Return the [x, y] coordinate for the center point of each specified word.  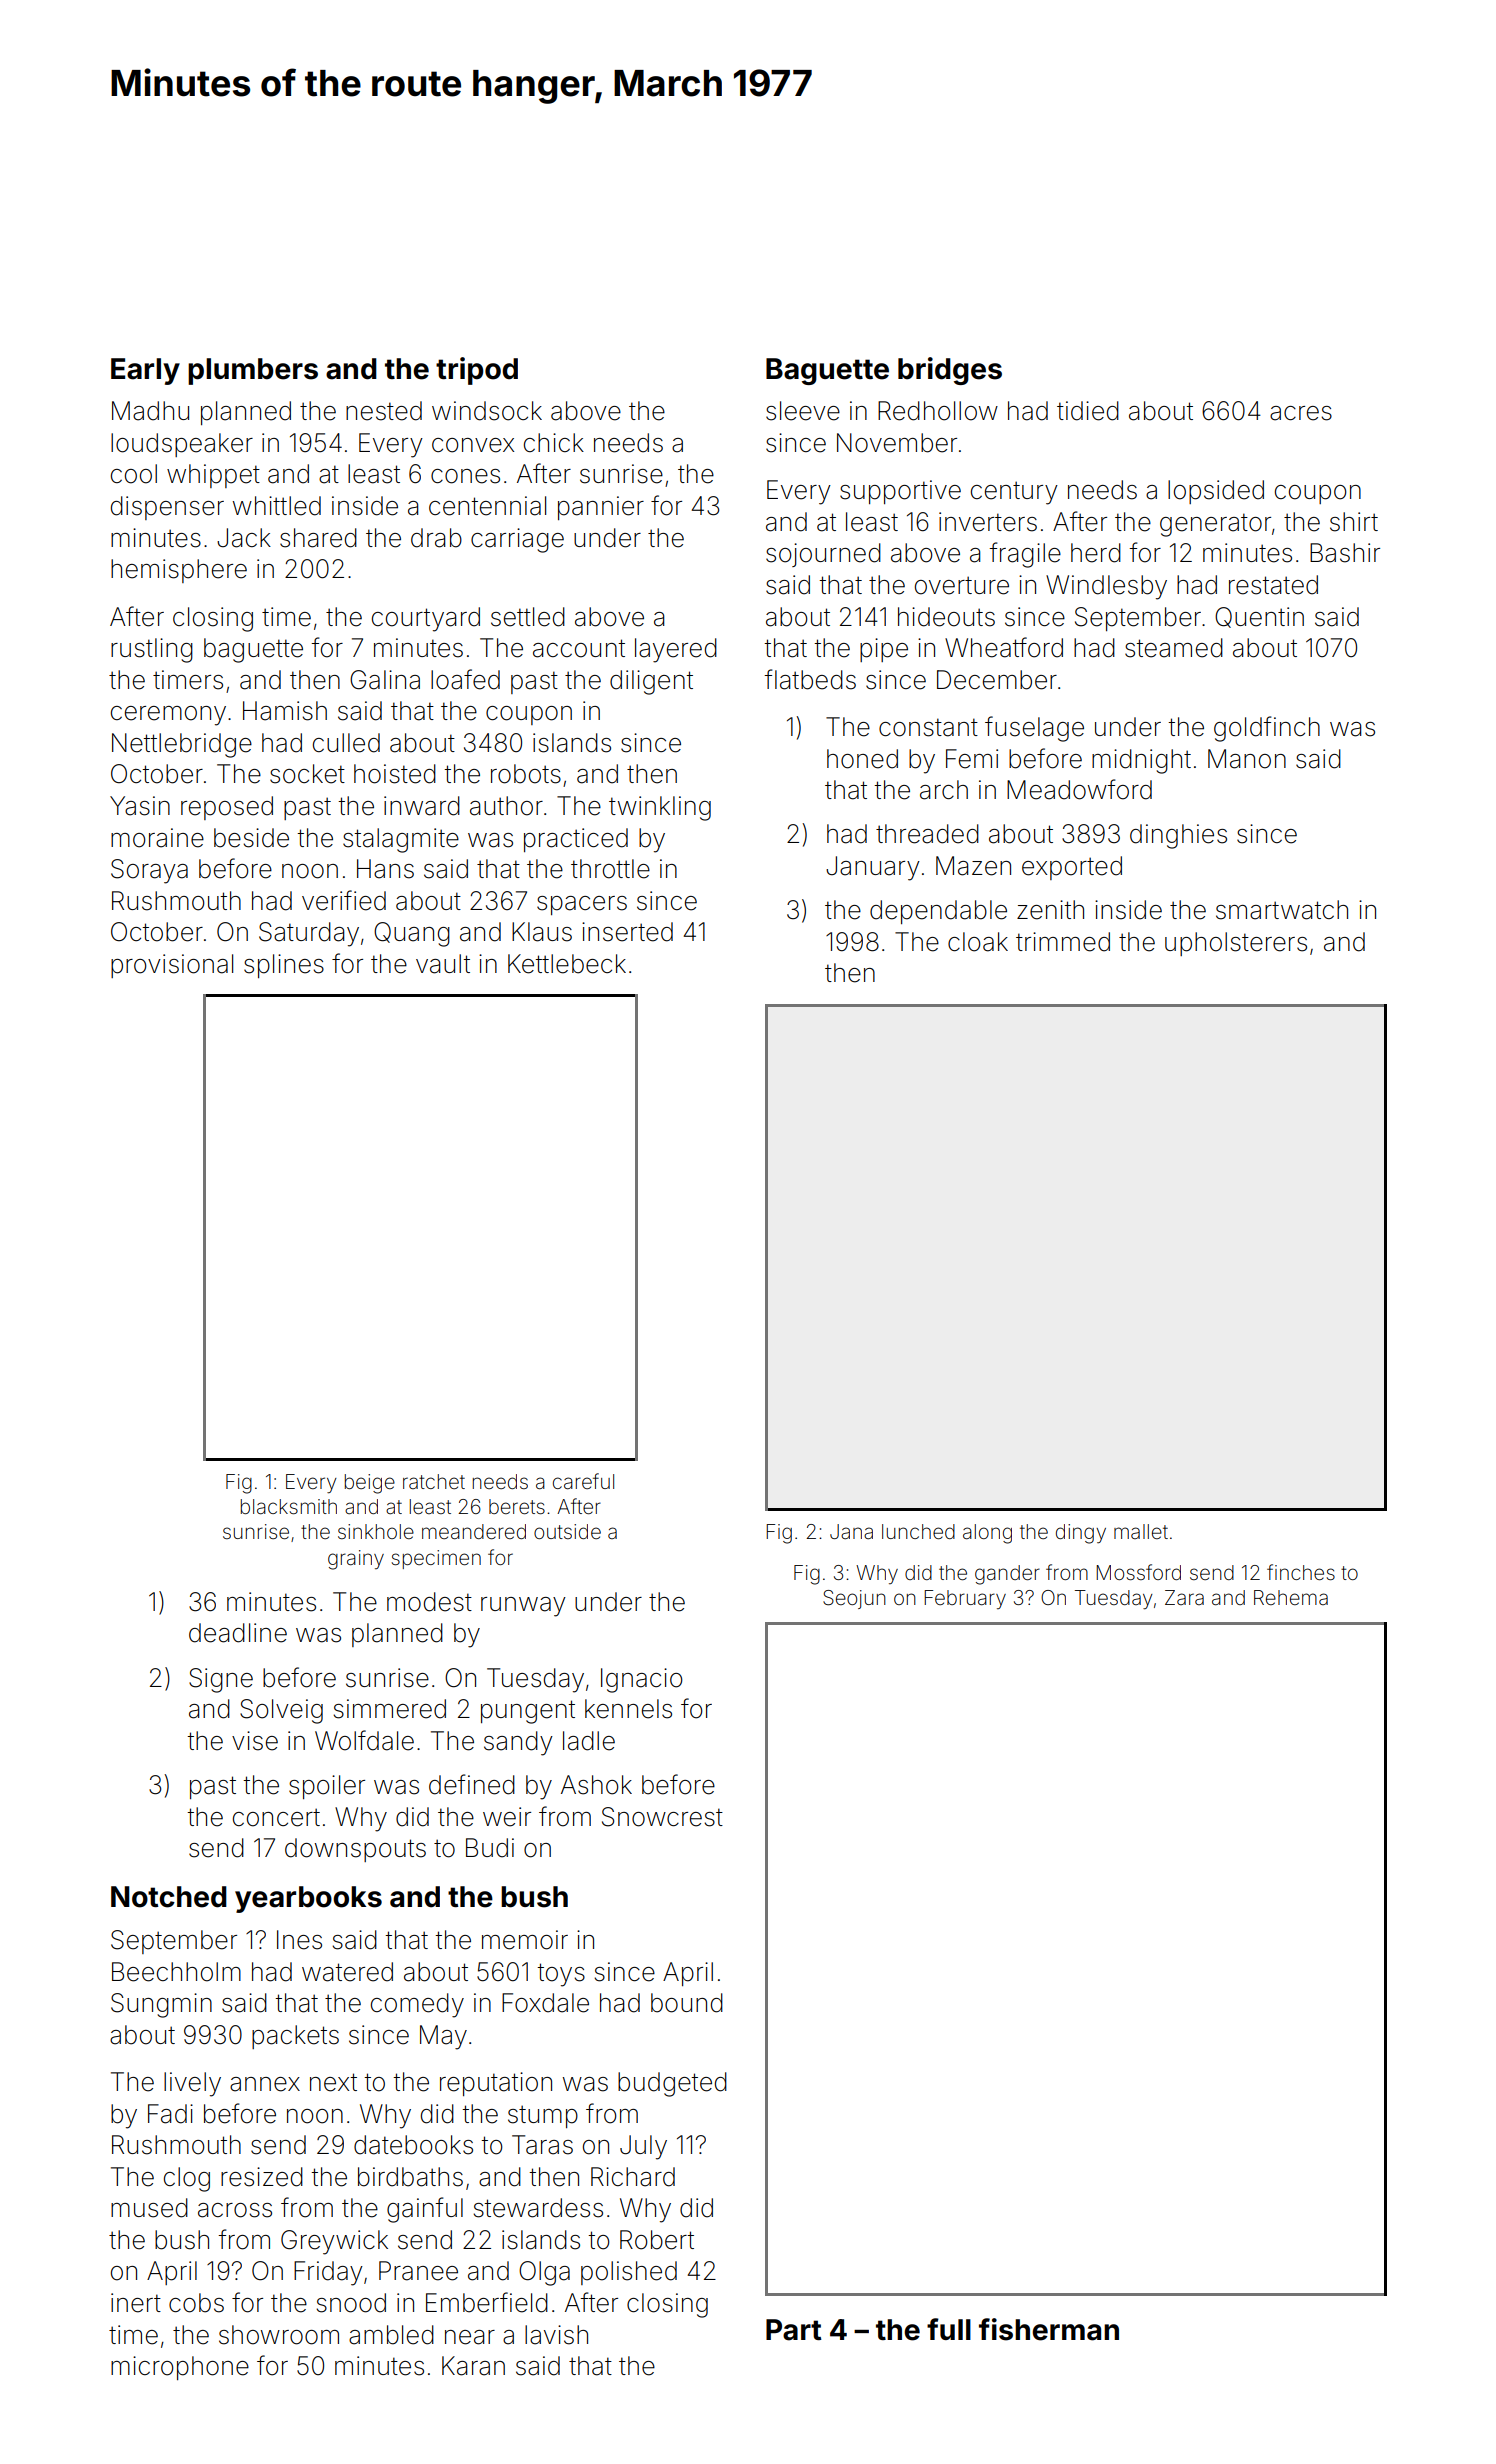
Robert [657, 2240]
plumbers [253, 371]
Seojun [854, 1599]
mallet [1141, 1531]
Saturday [309, 934]
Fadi [170, 2114]
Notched [169, 1897]
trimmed [1063, 942]
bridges [950, 371]
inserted [627, 932]
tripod [477, 371]
